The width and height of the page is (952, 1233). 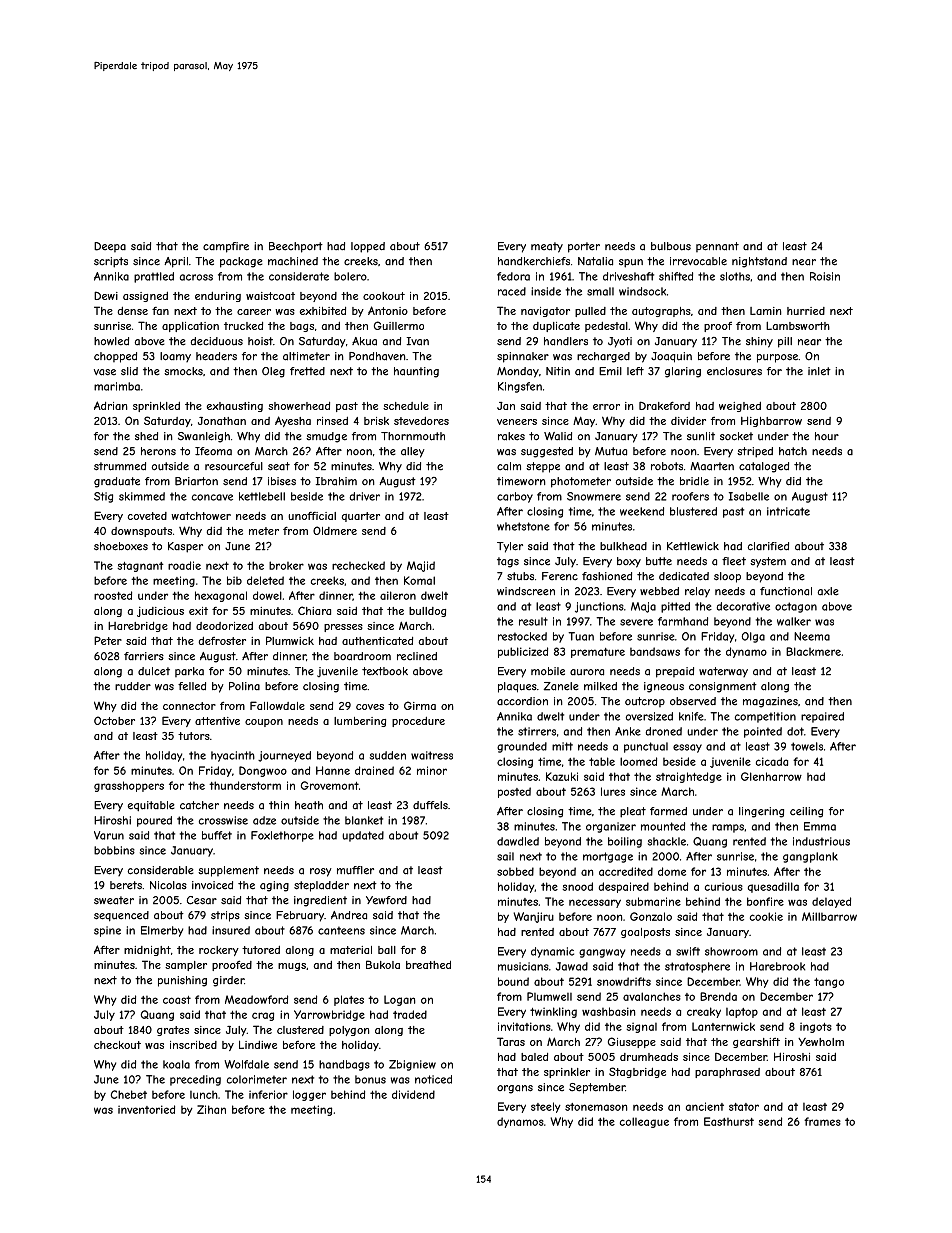 What do you see at coordinates (517, 422) in the page?
I see `veneers` at bounding box center [517, 422].
